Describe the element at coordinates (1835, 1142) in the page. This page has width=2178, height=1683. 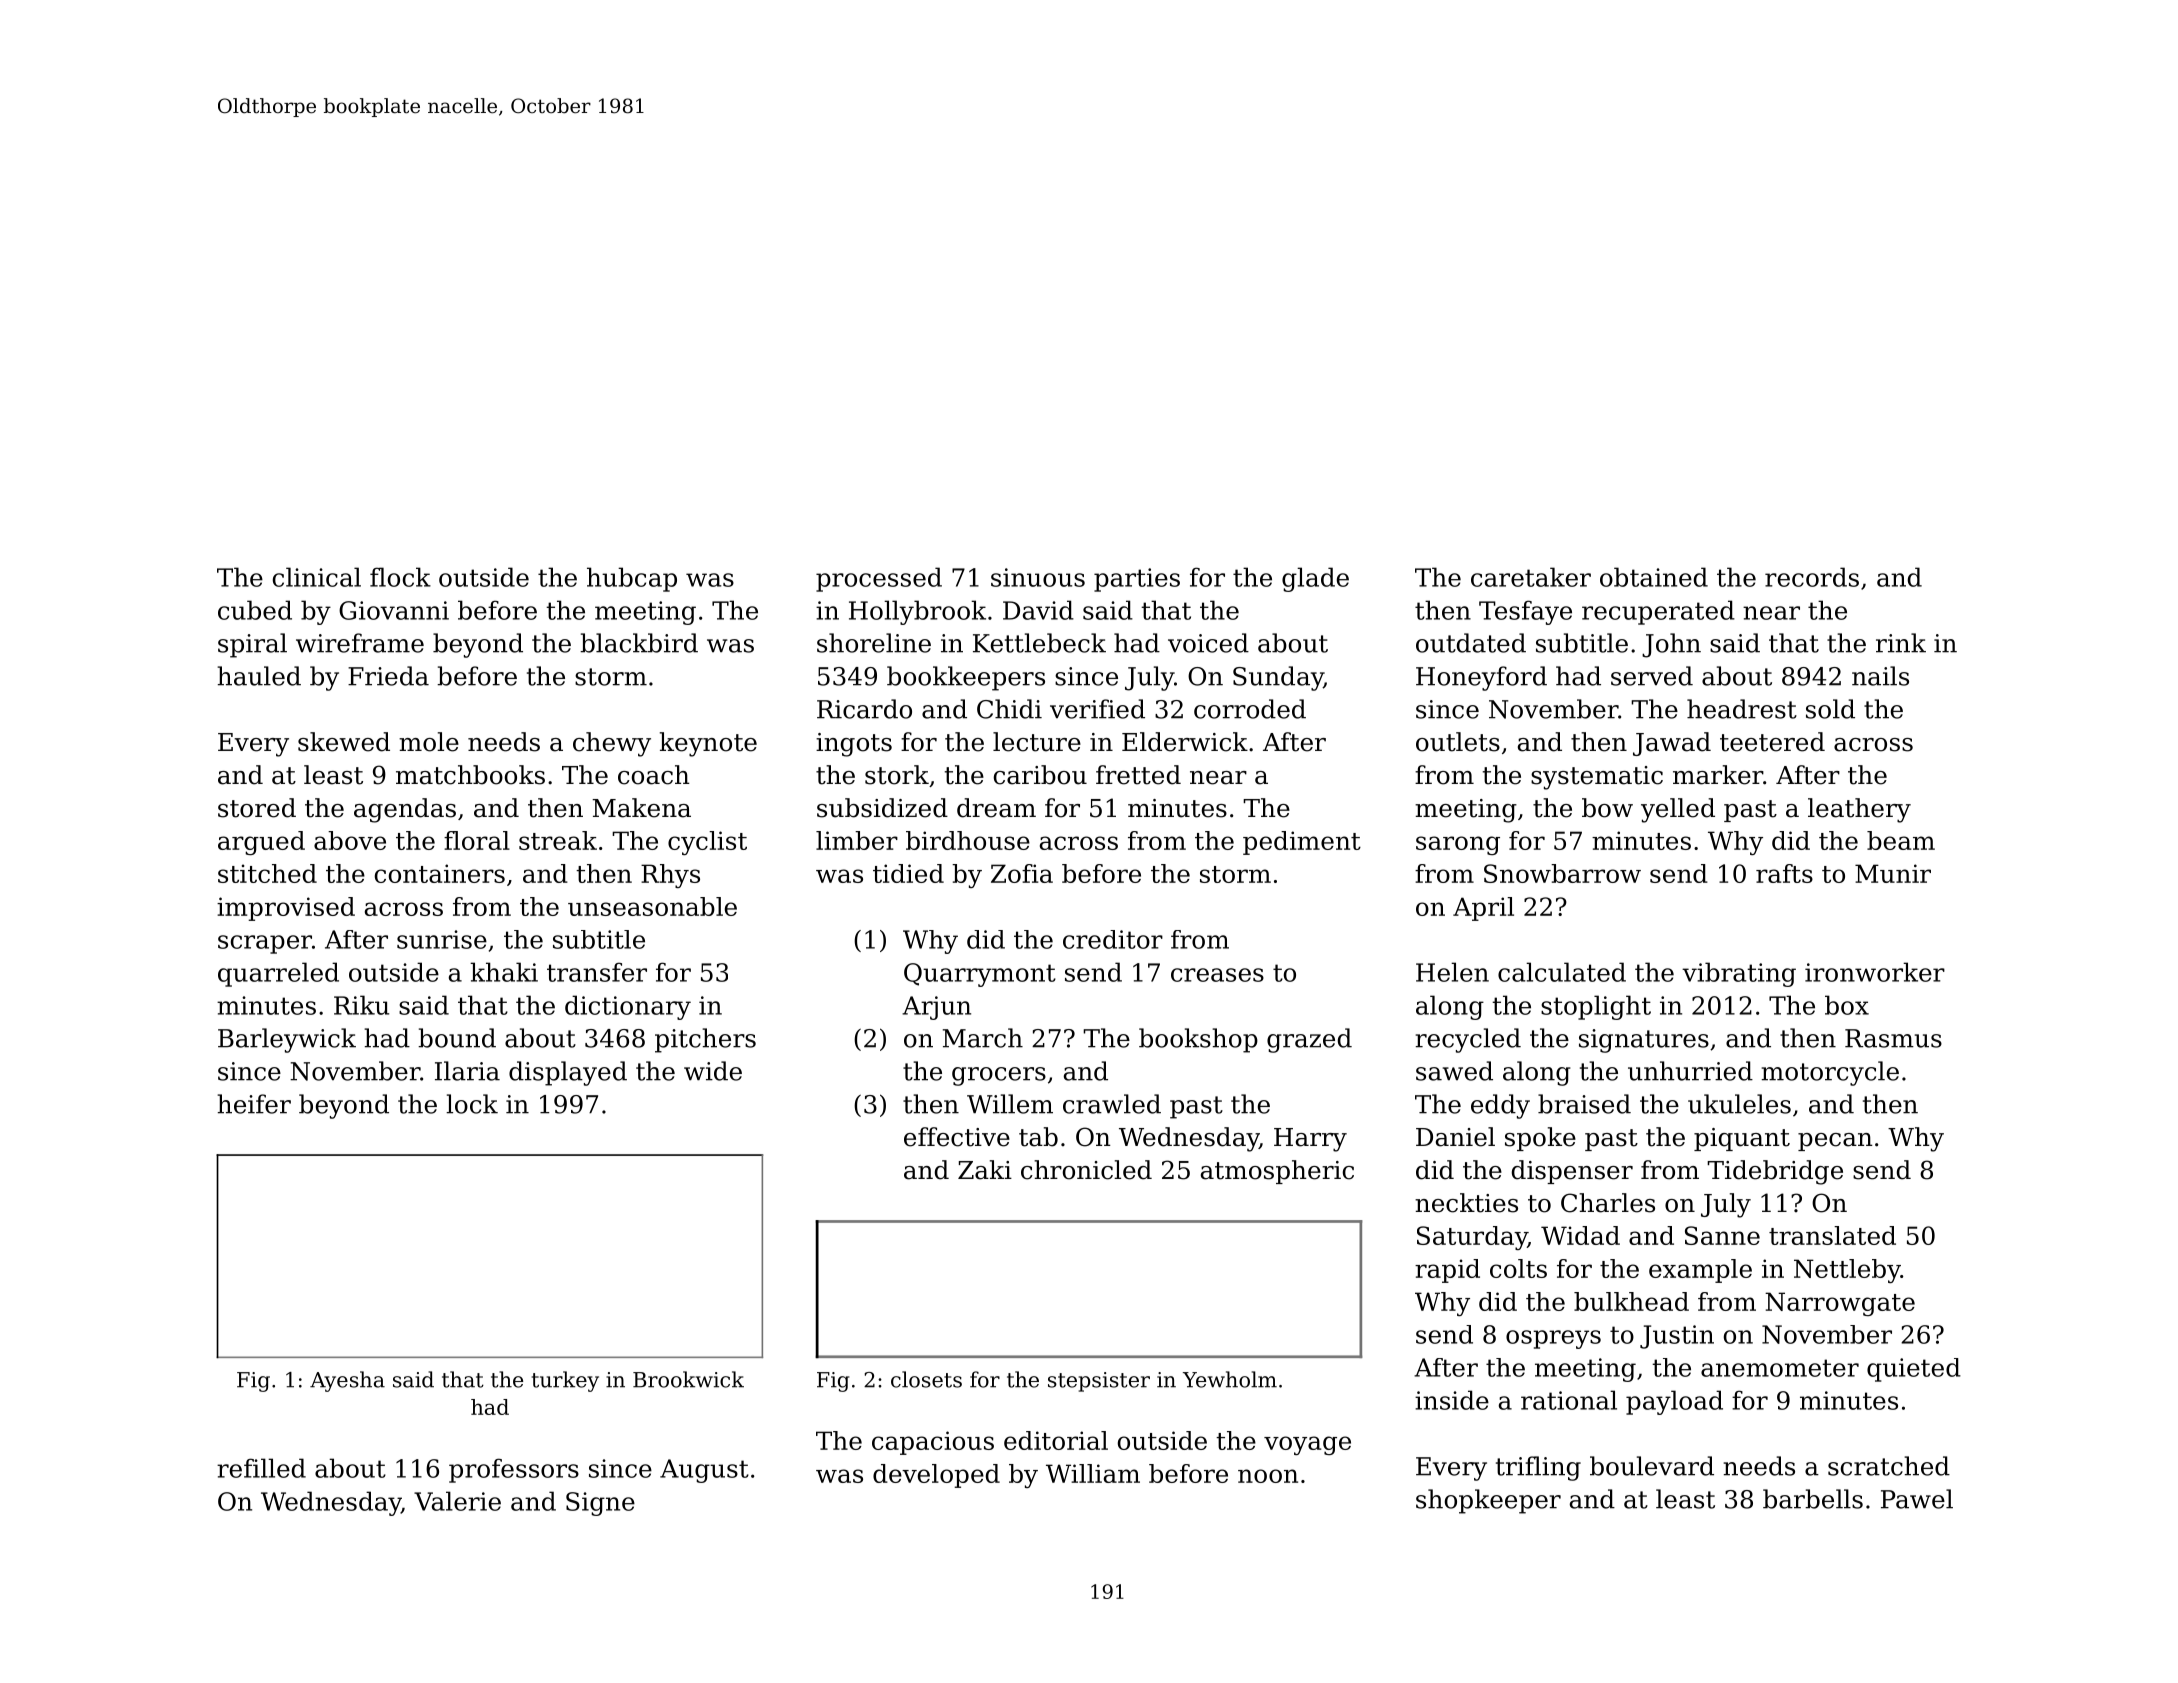
I see `pecan` at that location.
